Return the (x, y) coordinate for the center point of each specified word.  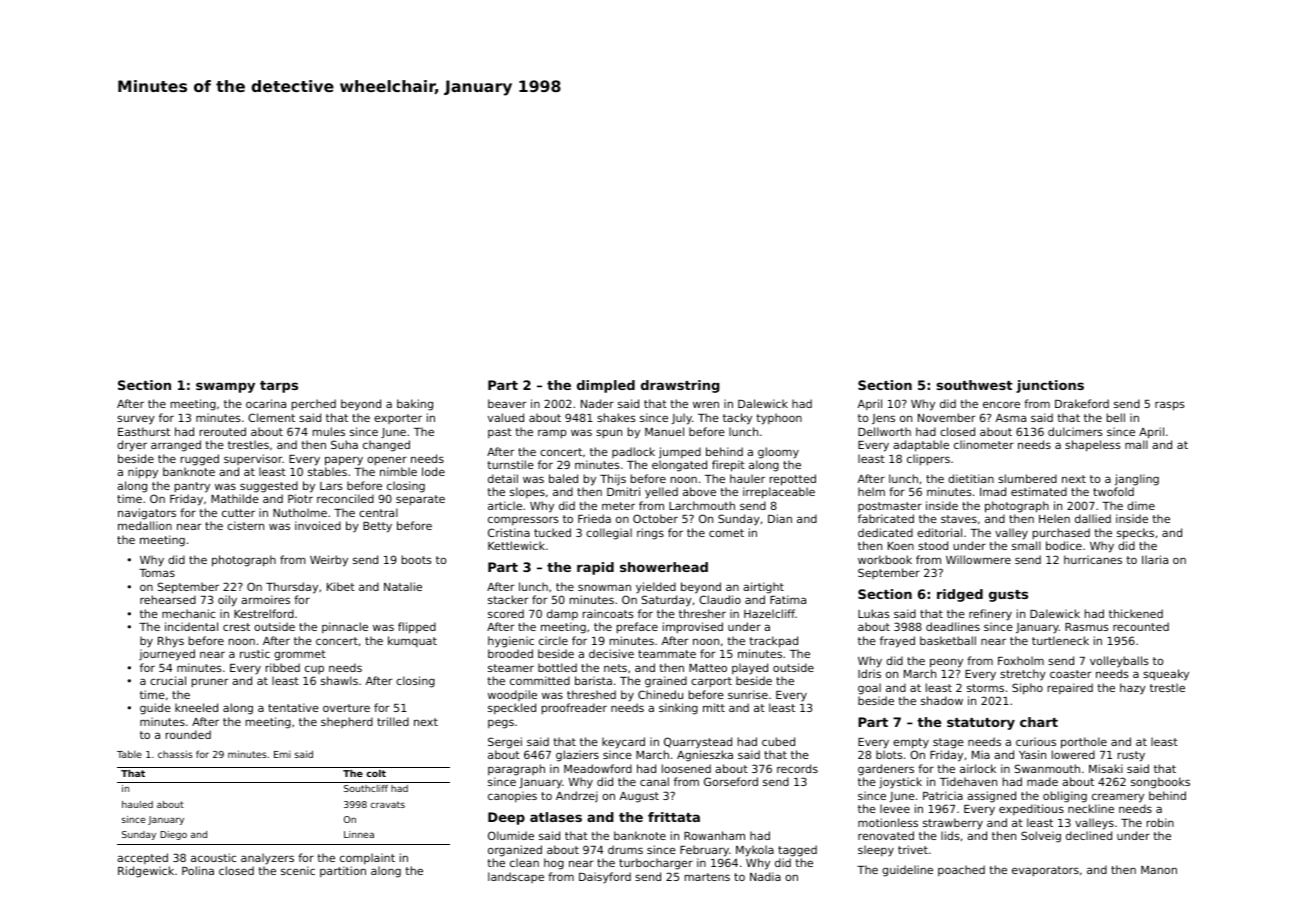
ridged (960, 595)
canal (654, 781)
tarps (279, 387)
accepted (142, 858)
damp (562, 614)
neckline (1091, 808)
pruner (210, 683)
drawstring (680, 386)
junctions (1050, 386)
